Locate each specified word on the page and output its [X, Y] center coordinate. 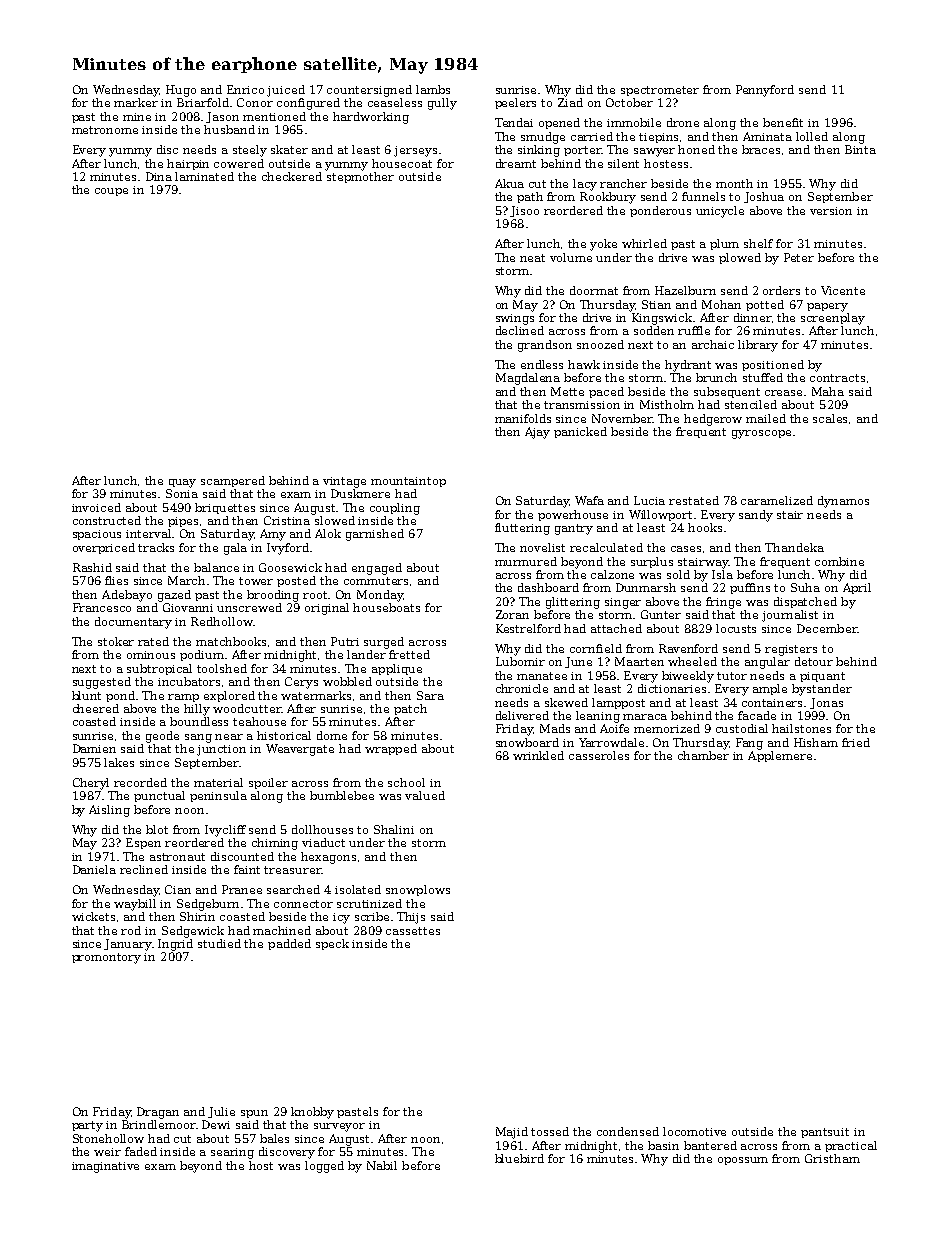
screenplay [833, 319]
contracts [837, 378]
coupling [395, 509]
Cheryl [91, 784]
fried [856, 742]
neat [532, 258]
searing [232, 1153]
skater [289, 149]
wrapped [391, 749]
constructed [107, 520]
